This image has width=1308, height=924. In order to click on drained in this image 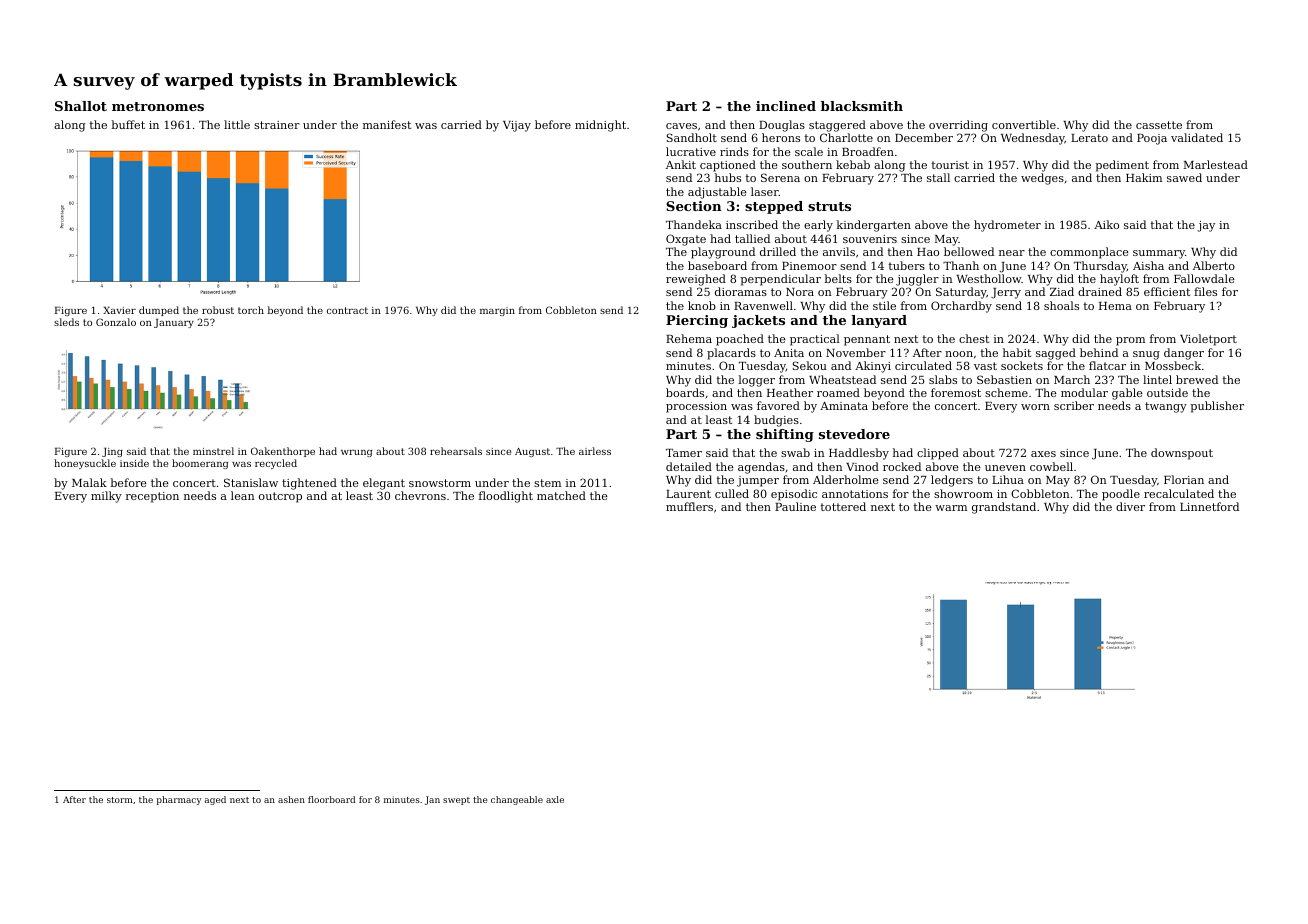, I will do `click(1100, 291)`.
